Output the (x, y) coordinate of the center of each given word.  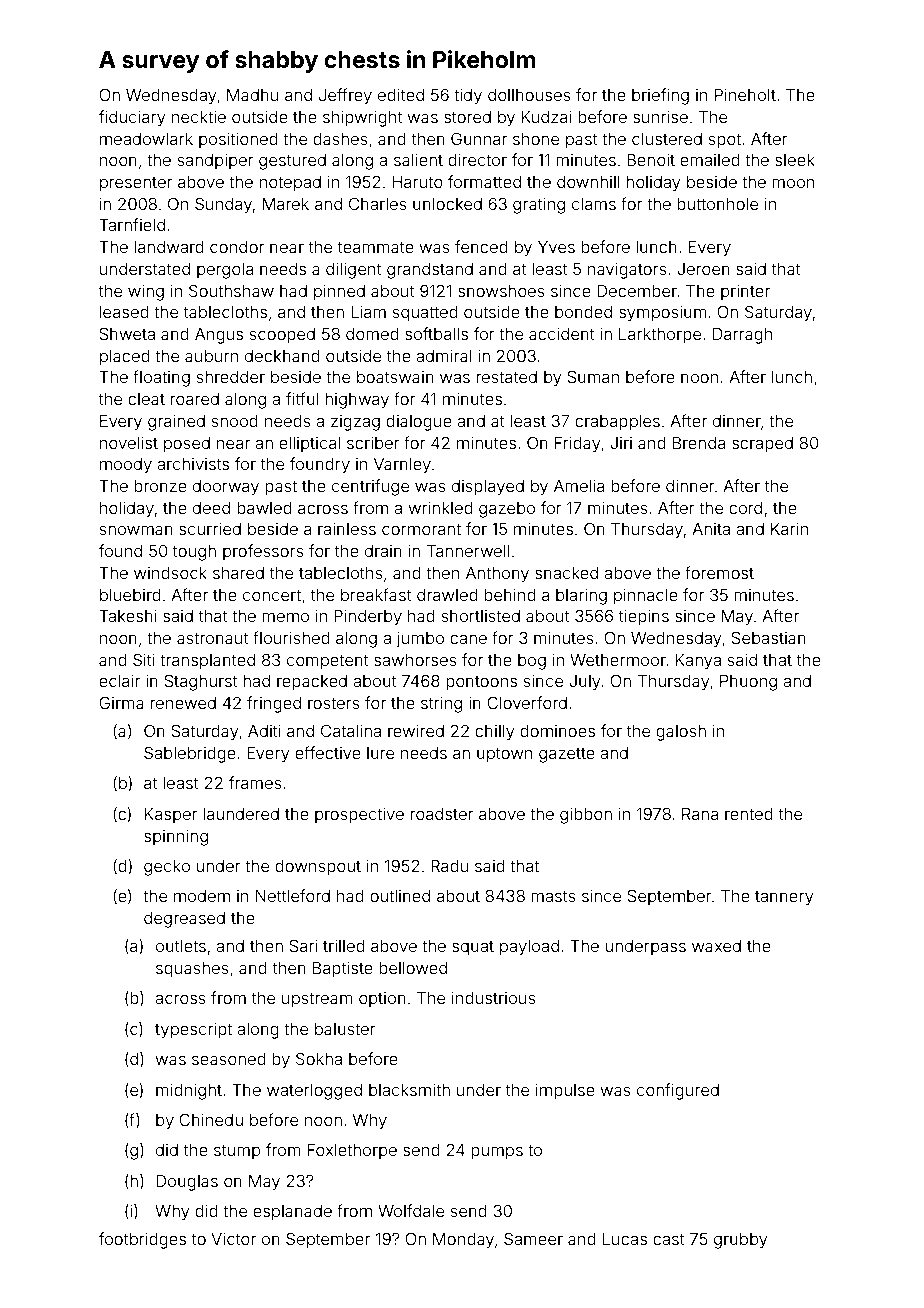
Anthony (497, 575)
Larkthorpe (660, 336)
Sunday (223, 205)
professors (263, 552)
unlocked (447, 204)
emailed (710, 160)
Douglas (187, 1182)
